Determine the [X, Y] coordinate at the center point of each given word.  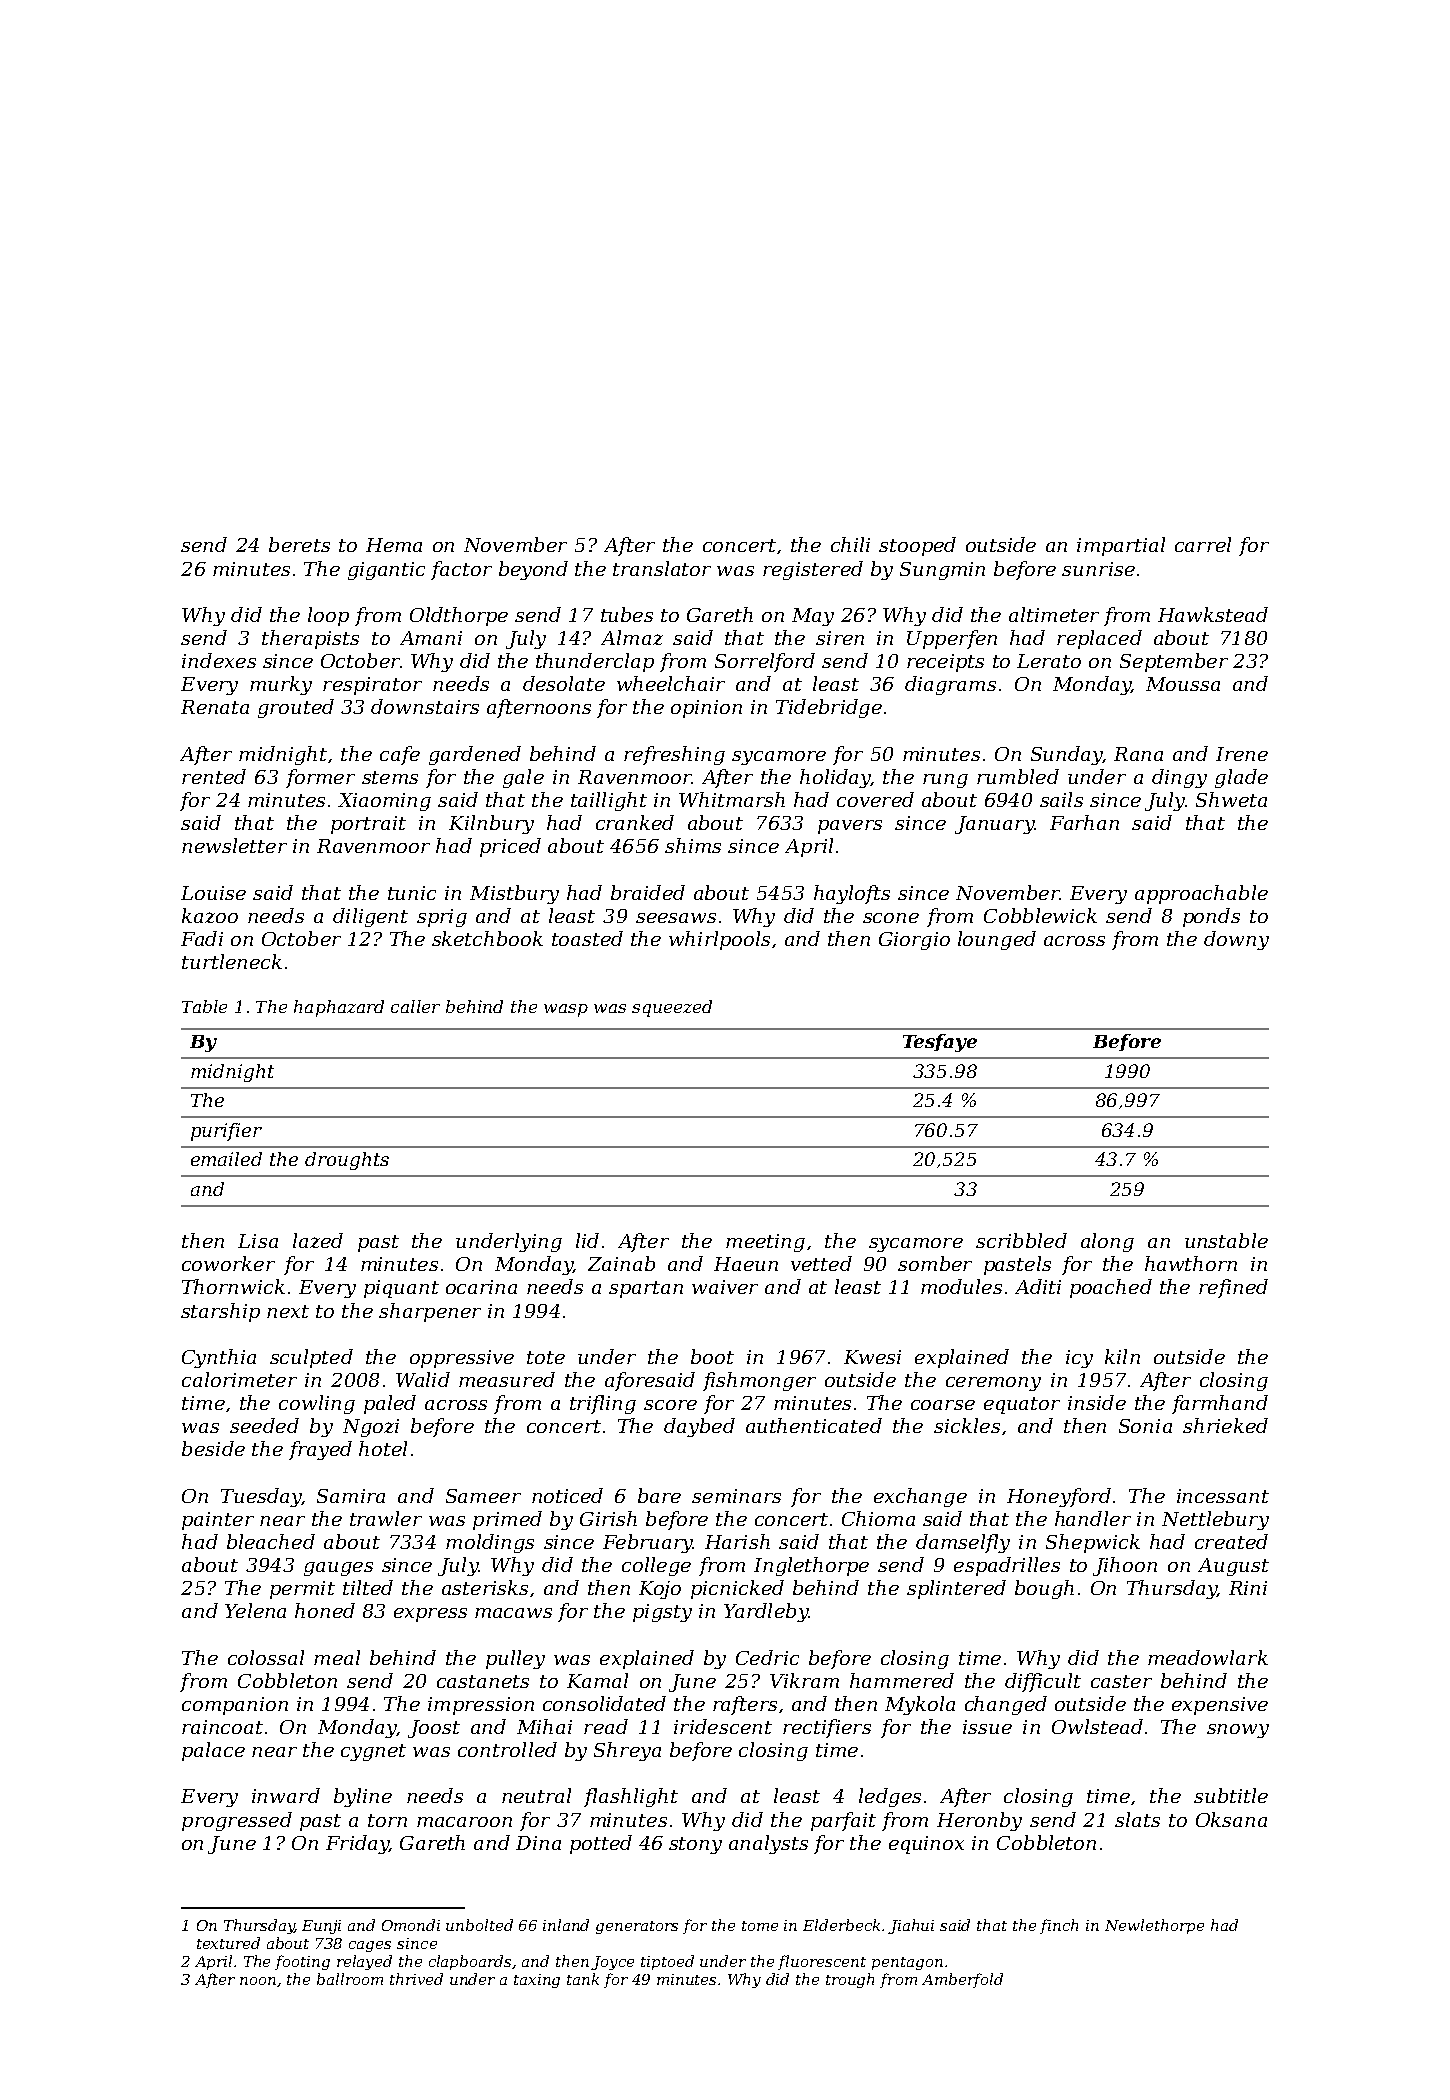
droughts [347, 1161]
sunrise [1098, 569]
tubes [627, 614]
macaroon [464, 1822]
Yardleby [766, 1612]
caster [1121, 1681]
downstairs [425, 706]
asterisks [485, 1587]
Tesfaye [940, 1043]
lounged [997, 940]
